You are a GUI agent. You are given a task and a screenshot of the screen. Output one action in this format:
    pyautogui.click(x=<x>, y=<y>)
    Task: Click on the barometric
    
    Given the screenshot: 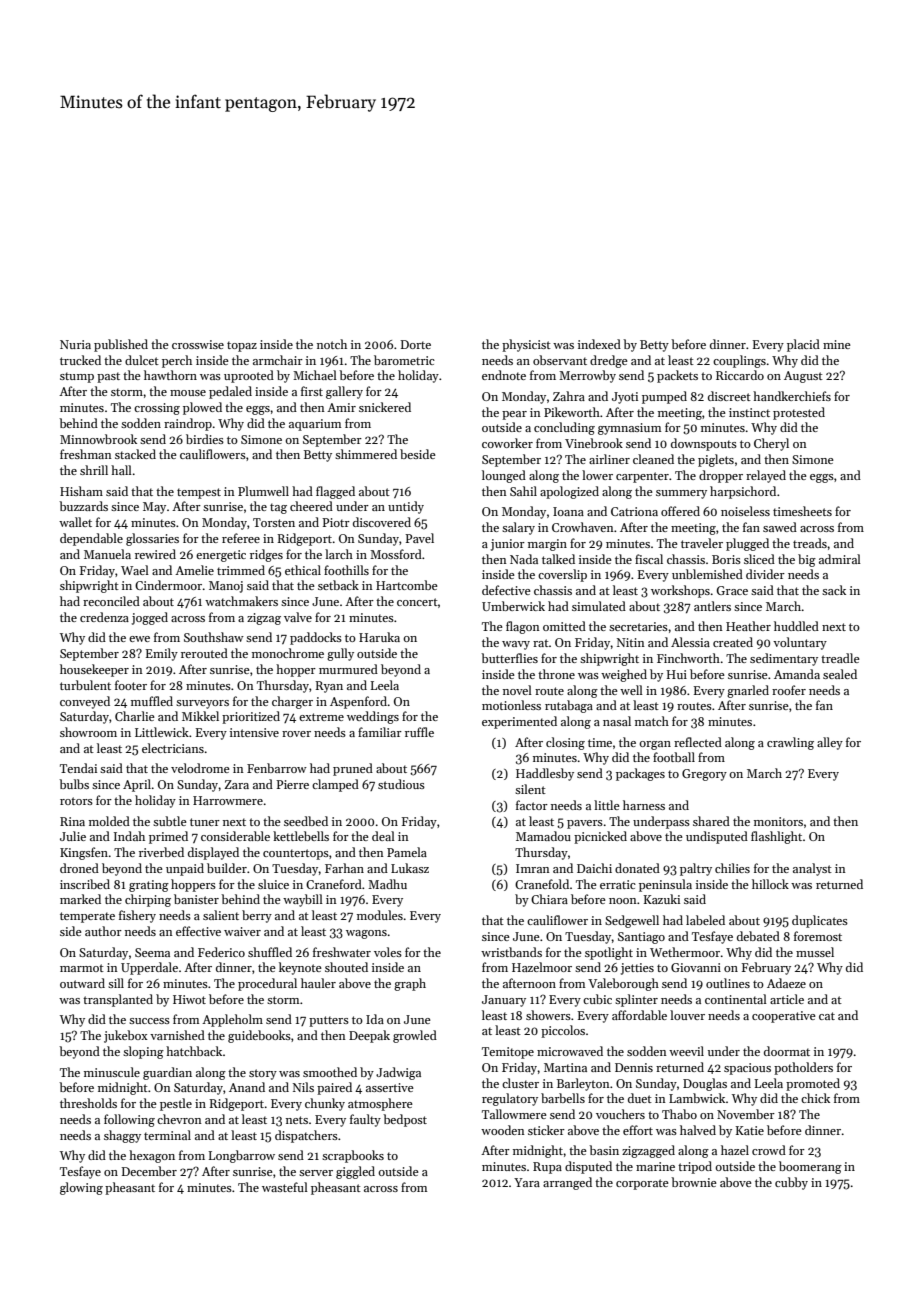 What is the action you would take?
    pyautogui.click(x=404, y=360)
